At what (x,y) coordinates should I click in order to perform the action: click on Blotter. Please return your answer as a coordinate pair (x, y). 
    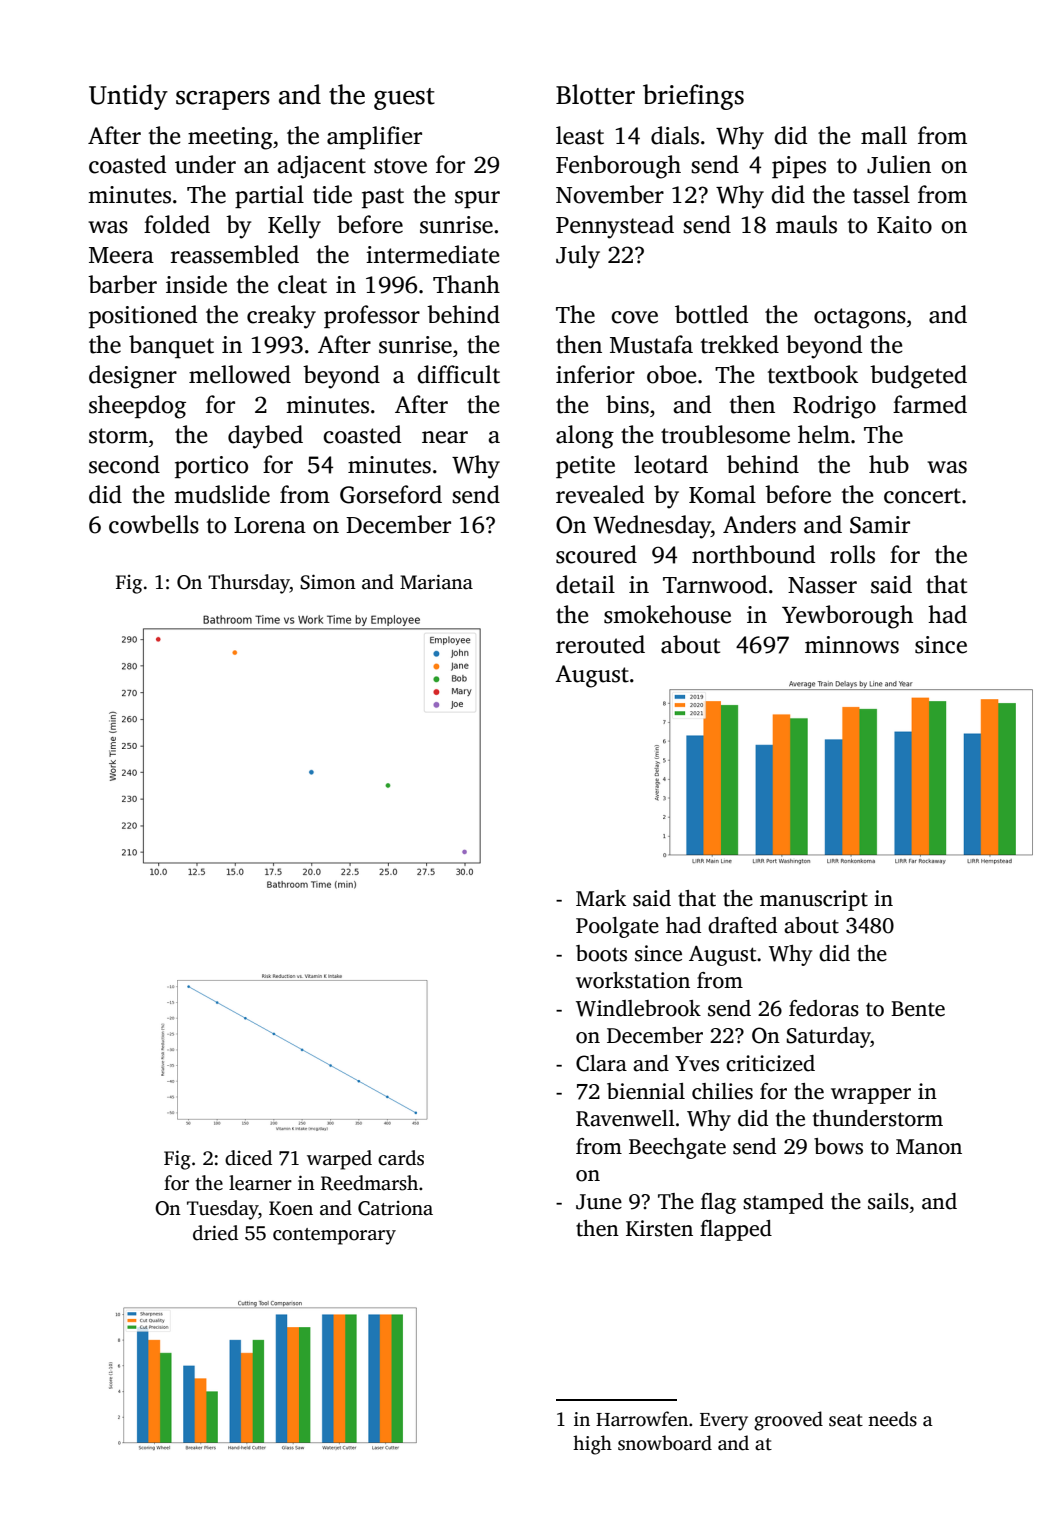
    Looking at the image, I should click on (595, 94).
